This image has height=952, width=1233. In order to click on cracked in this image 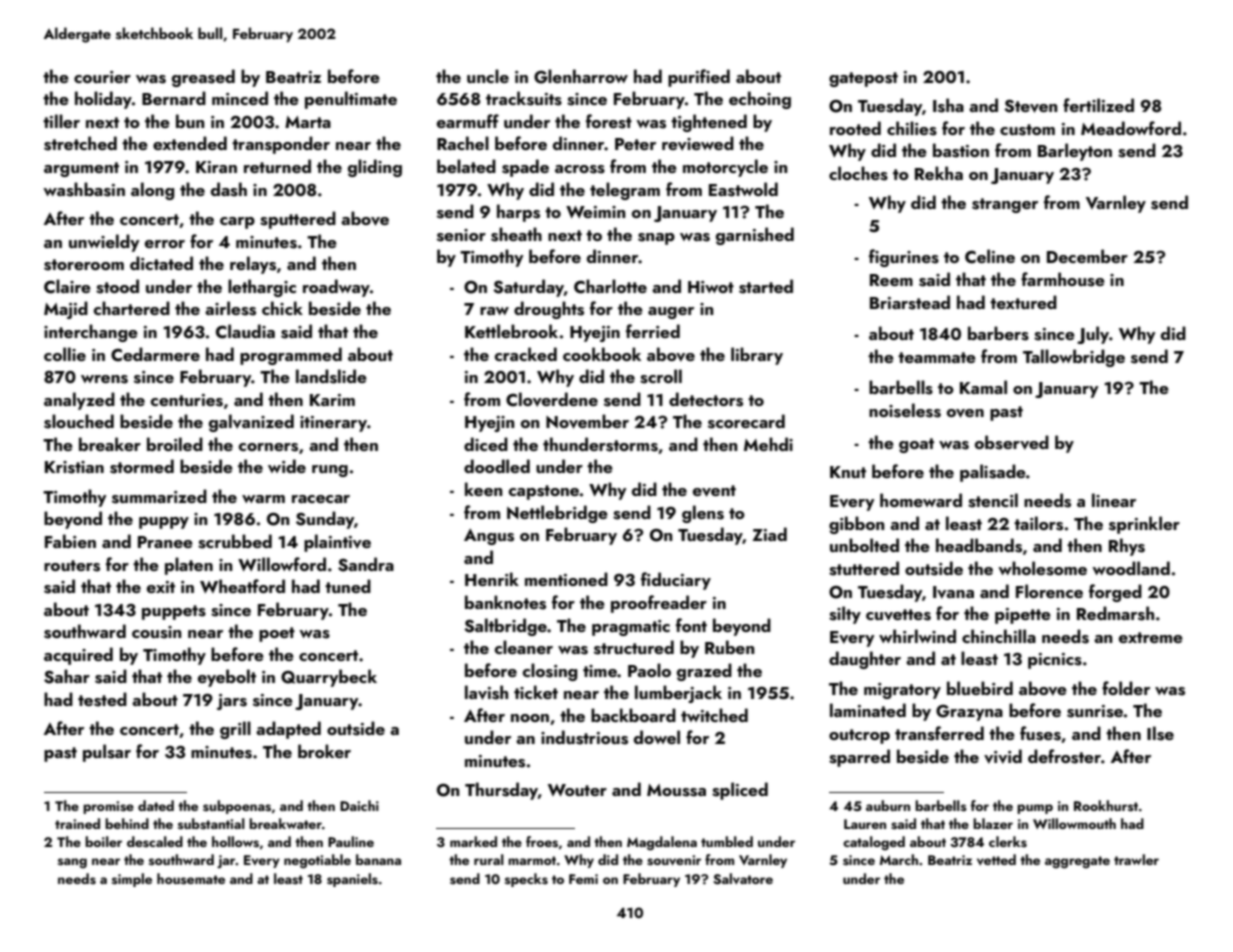, I will do `click(526, 354)`.
